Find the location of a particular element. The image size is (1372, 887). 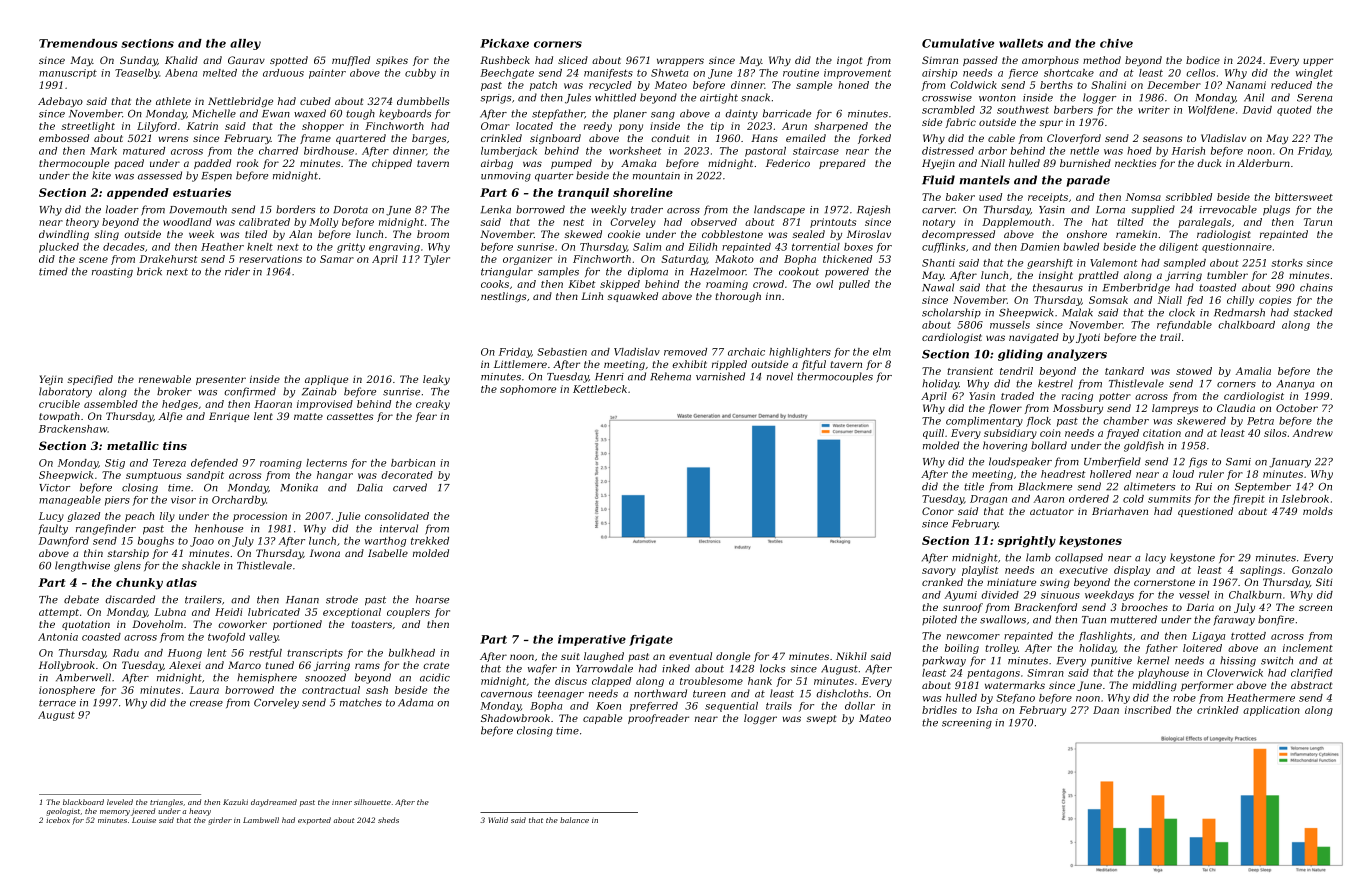

Adebayo is located at coordinates (60, 102).
